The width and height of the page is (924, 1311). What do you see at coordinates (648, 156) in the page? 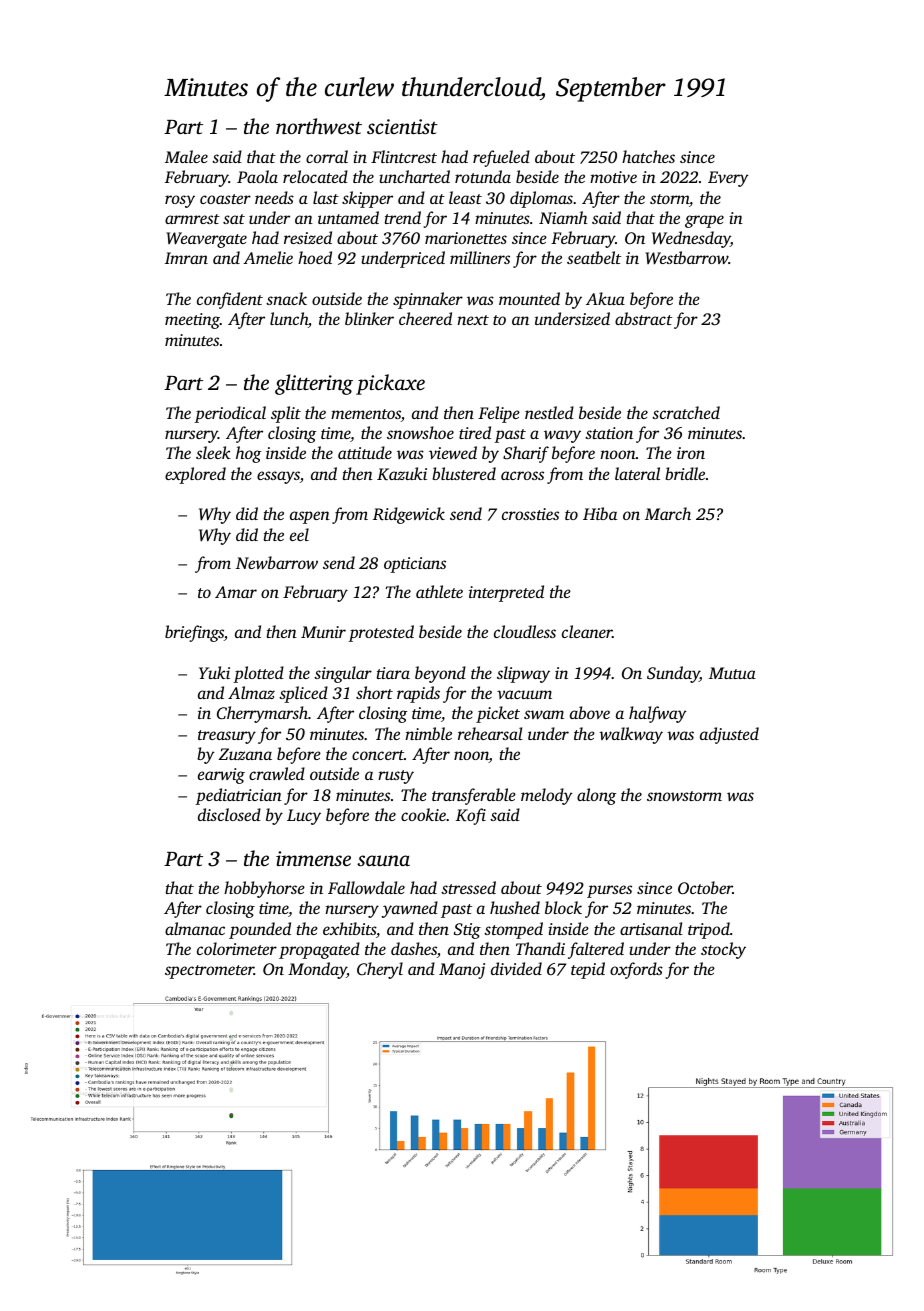
I see `hatches` at bounding box center [648, 156].
